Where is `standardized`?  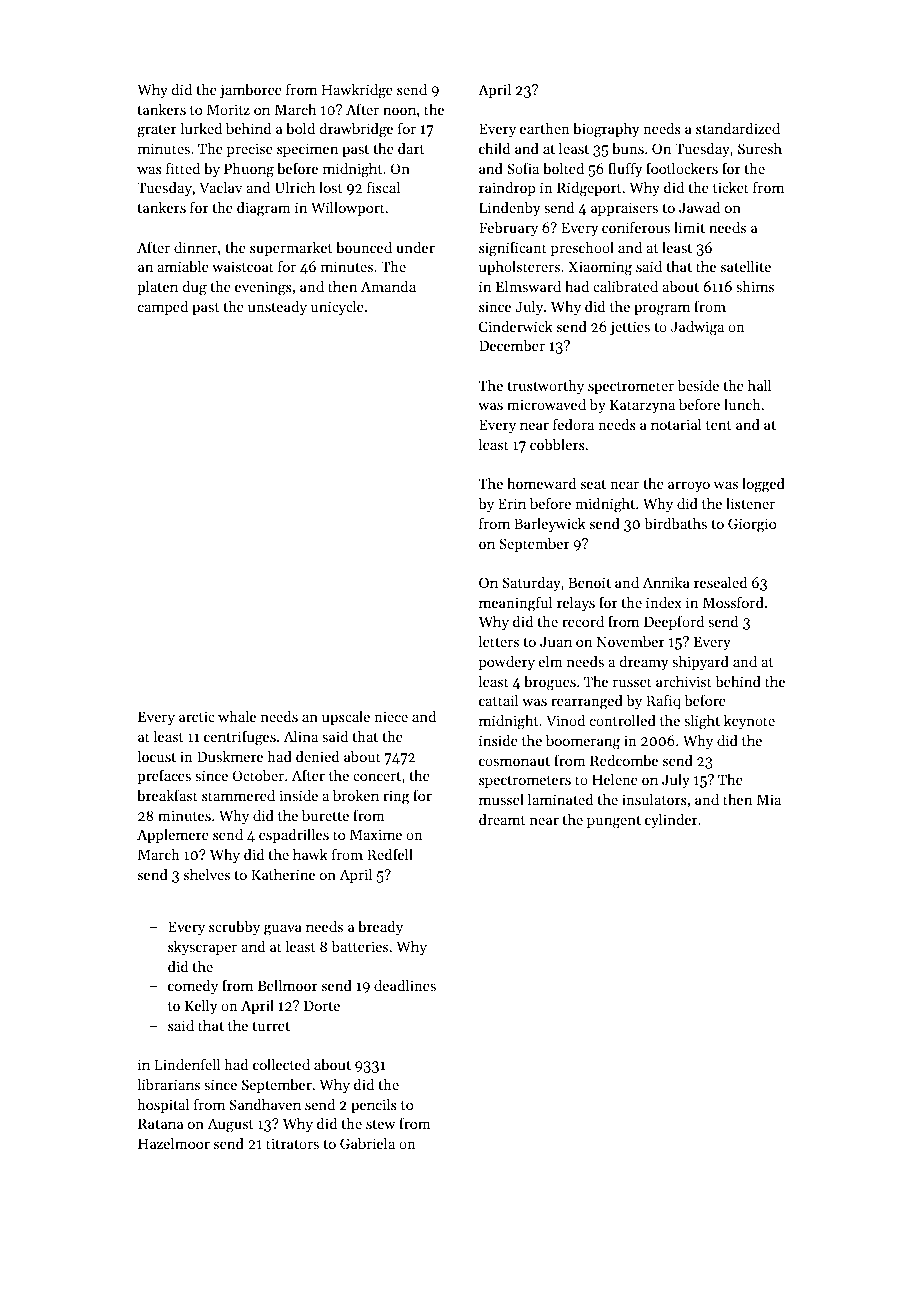
standardized is located at coordinates (738, 128).
